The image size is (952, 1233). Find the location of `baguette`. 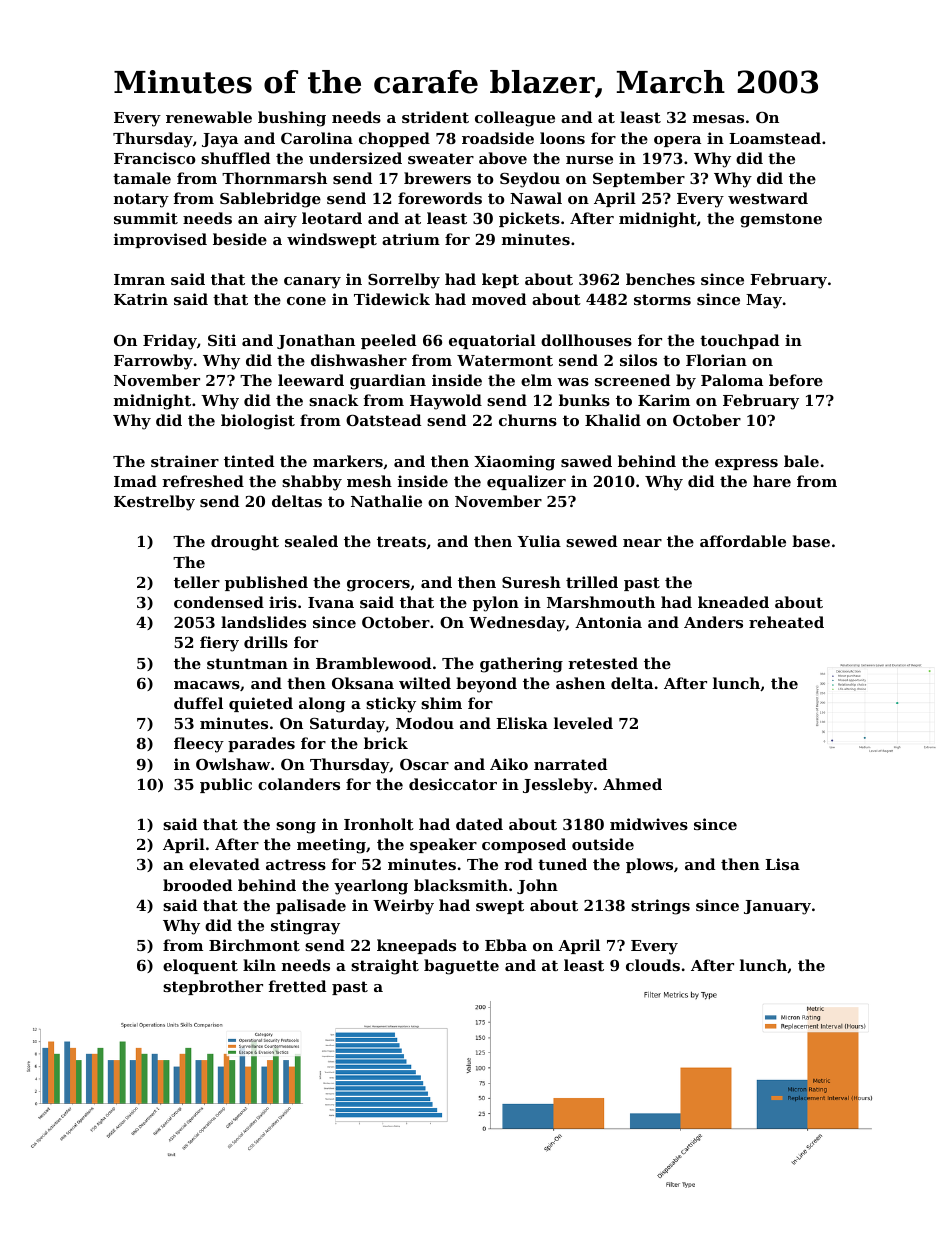

baguette is located at coordinates (461, 967).
